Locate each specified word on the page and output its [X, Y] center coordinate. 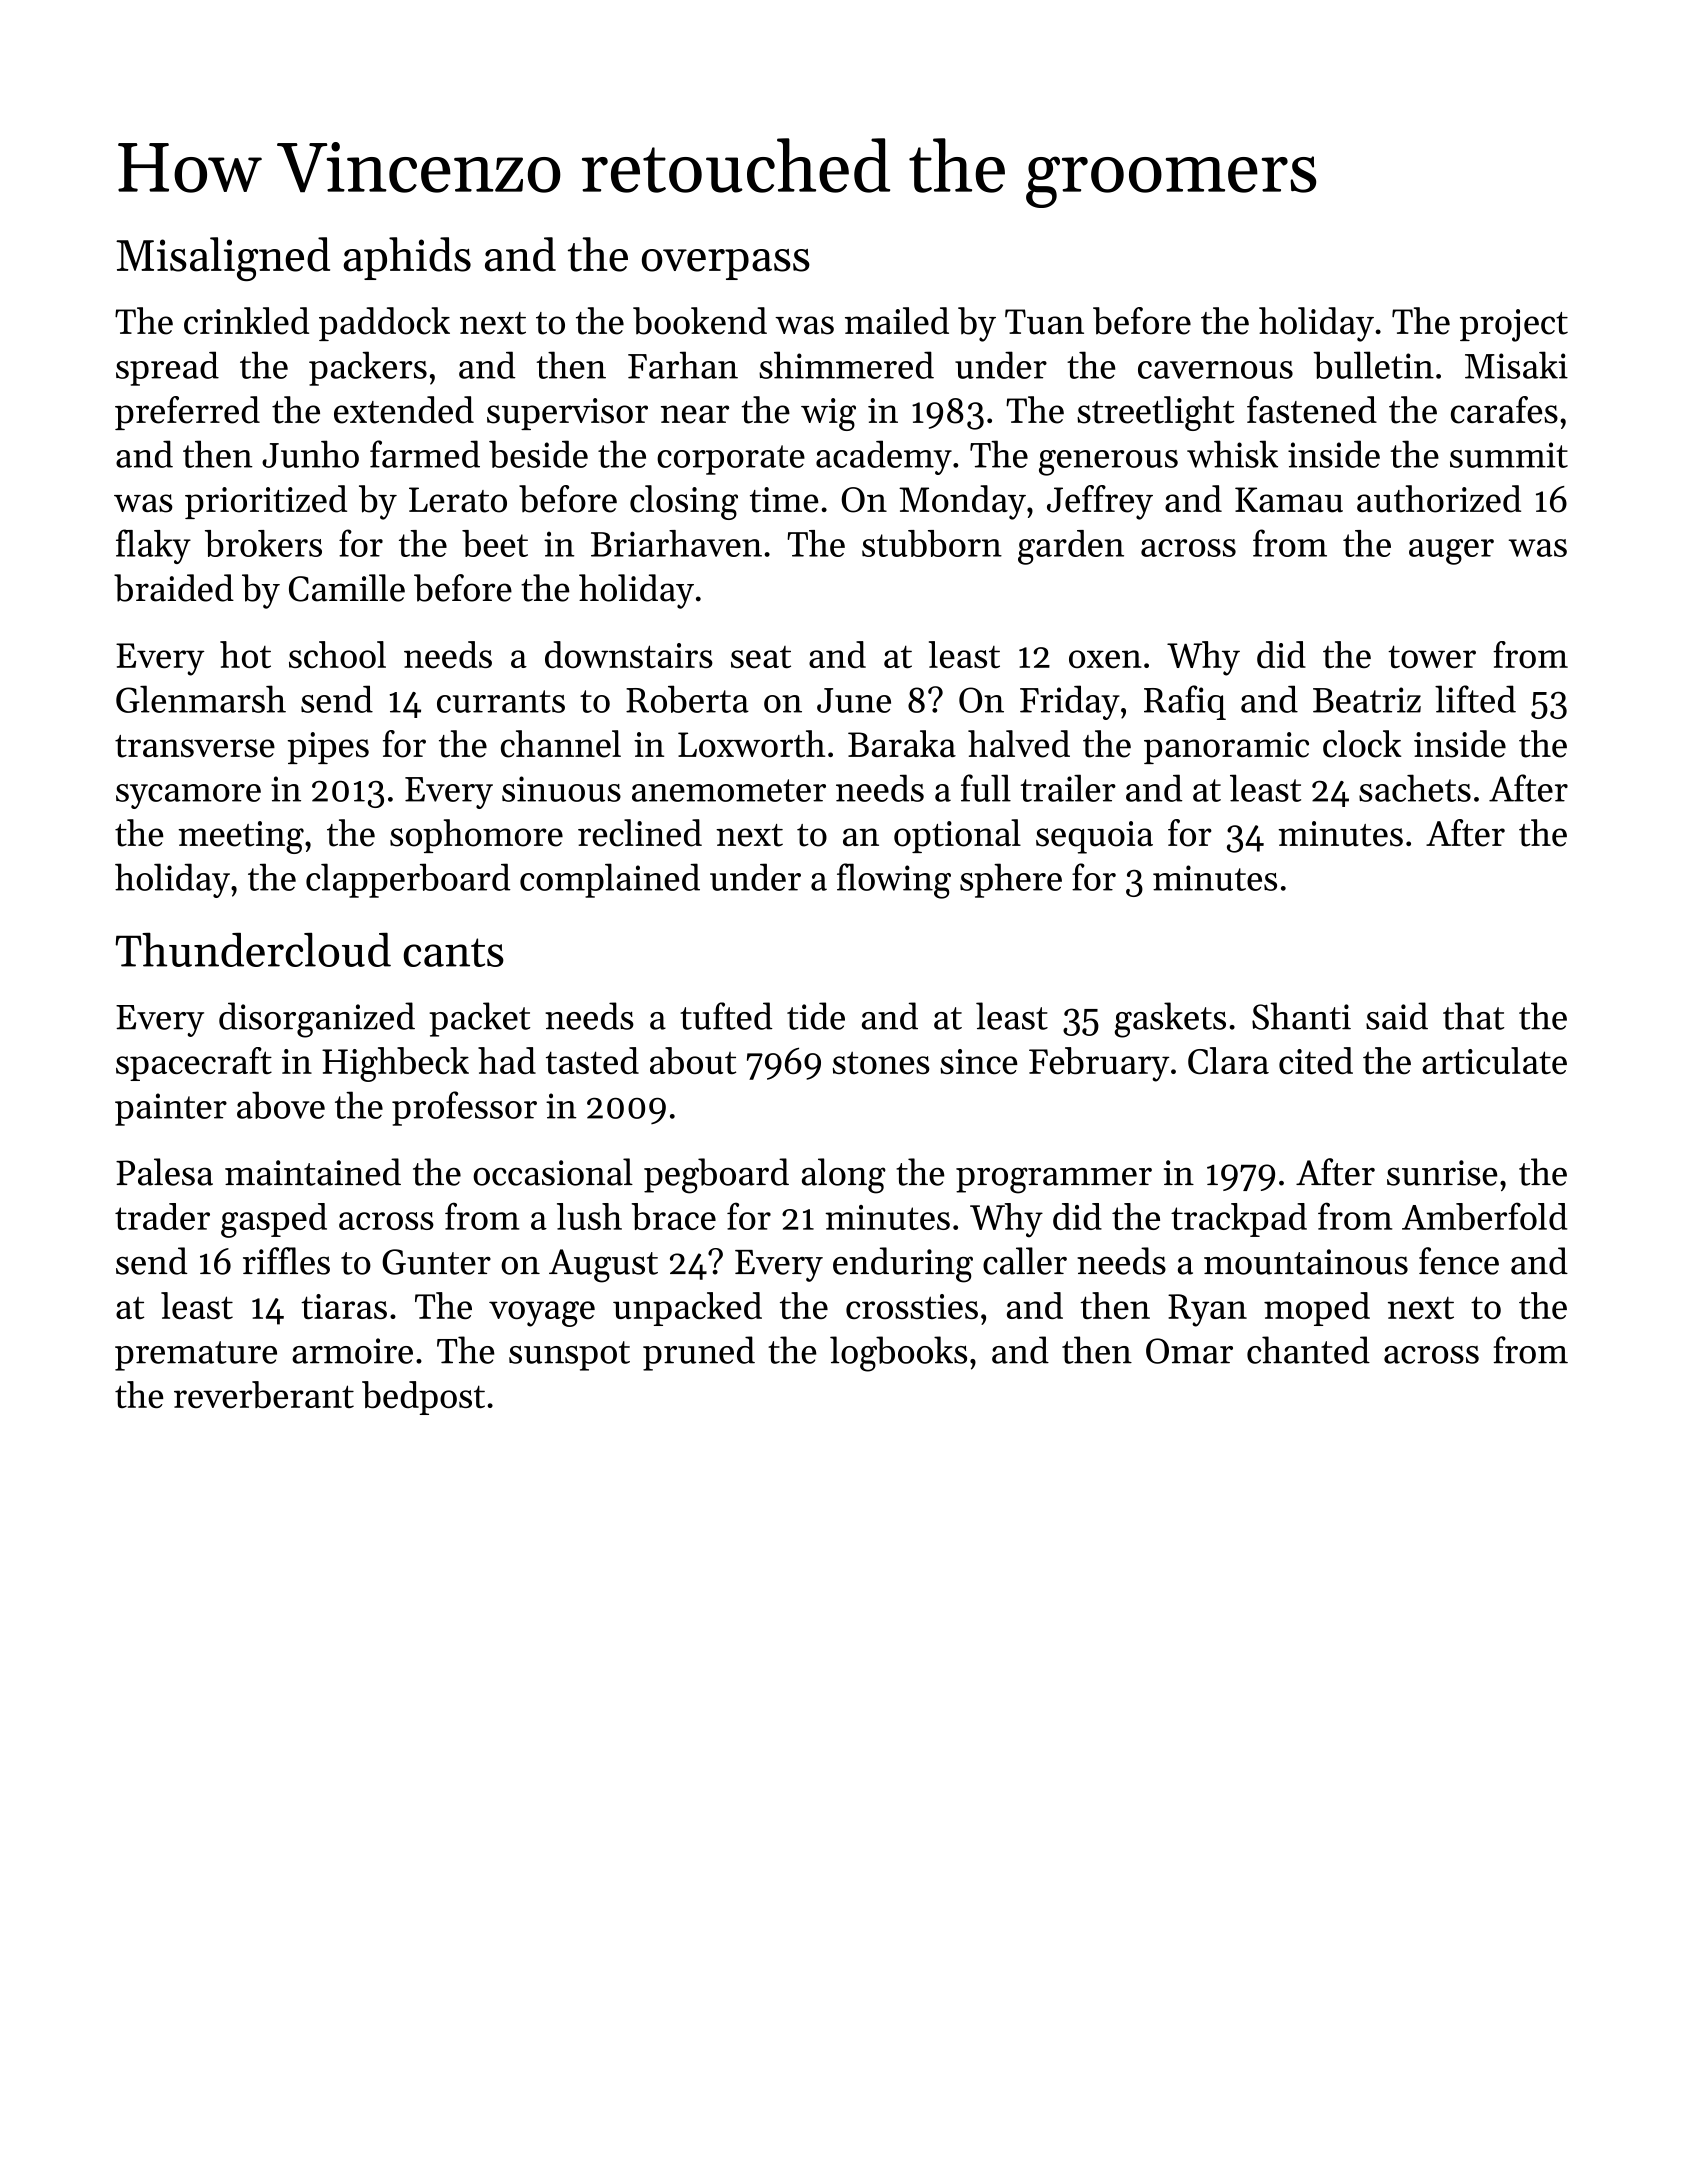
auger [1451, 552]
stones [881, 1062]
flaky [153, 546]
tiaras [344, 1306]
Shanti [1301, 1016]
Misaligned [223, 259]
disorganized [317, 1020]
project [1514, 325]
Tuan [1044, 322]
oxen [1105, 659]
